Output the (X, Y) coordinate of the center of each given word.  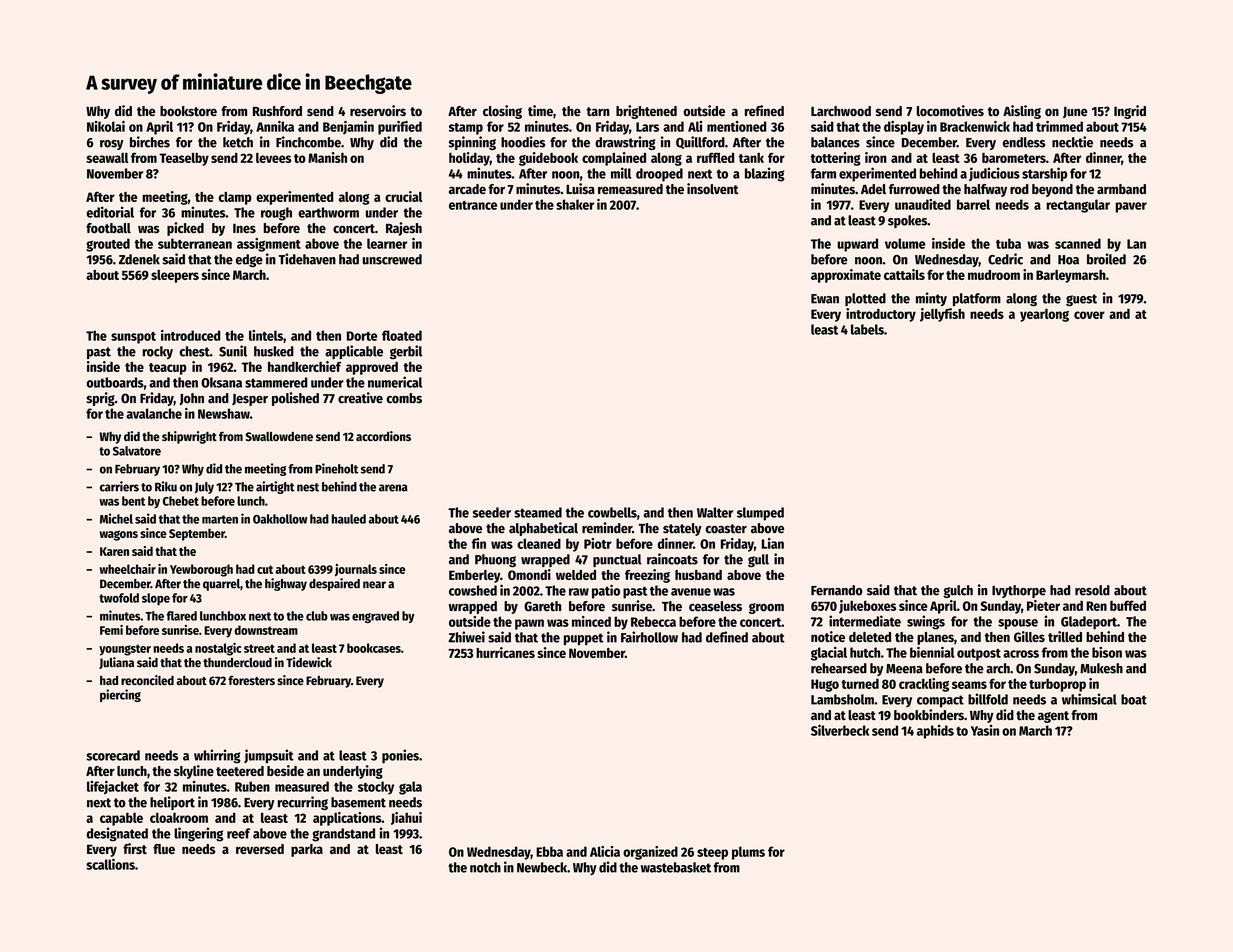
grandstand (343, 835)
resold (1092, 590)
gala (410, 788)
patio (606, 591)
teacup (168, 369)
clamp (235, 198)
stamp (466, 129)
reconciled (147, 680)
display (904, 128)
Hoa (1068, 260)
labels (867, 329)
